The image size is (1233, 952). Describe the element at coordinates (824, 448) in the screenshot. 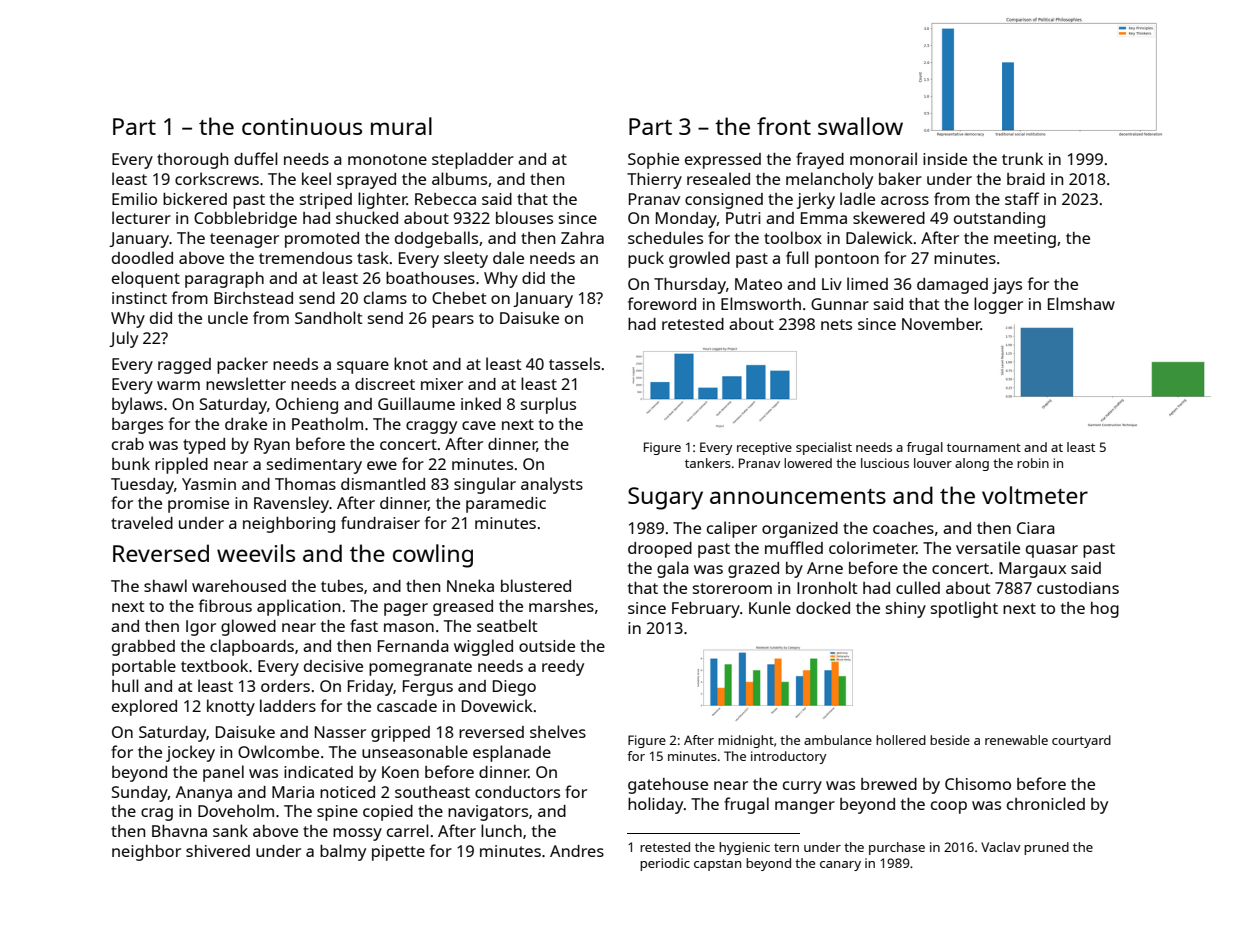

I see `specialist` at that location.
